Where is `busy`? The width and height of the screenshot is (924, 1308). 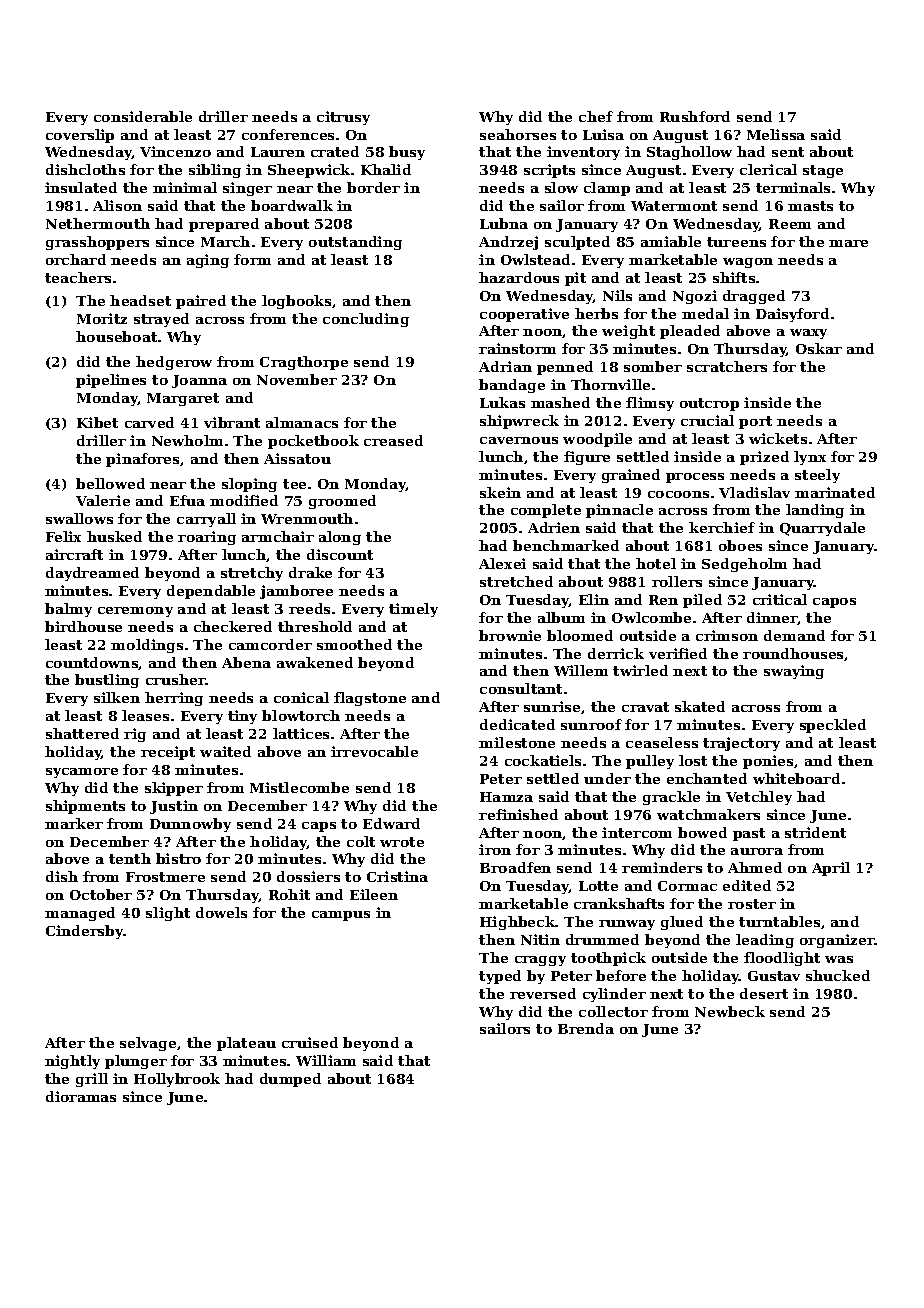 busy is located at coordinates (407, 153).
